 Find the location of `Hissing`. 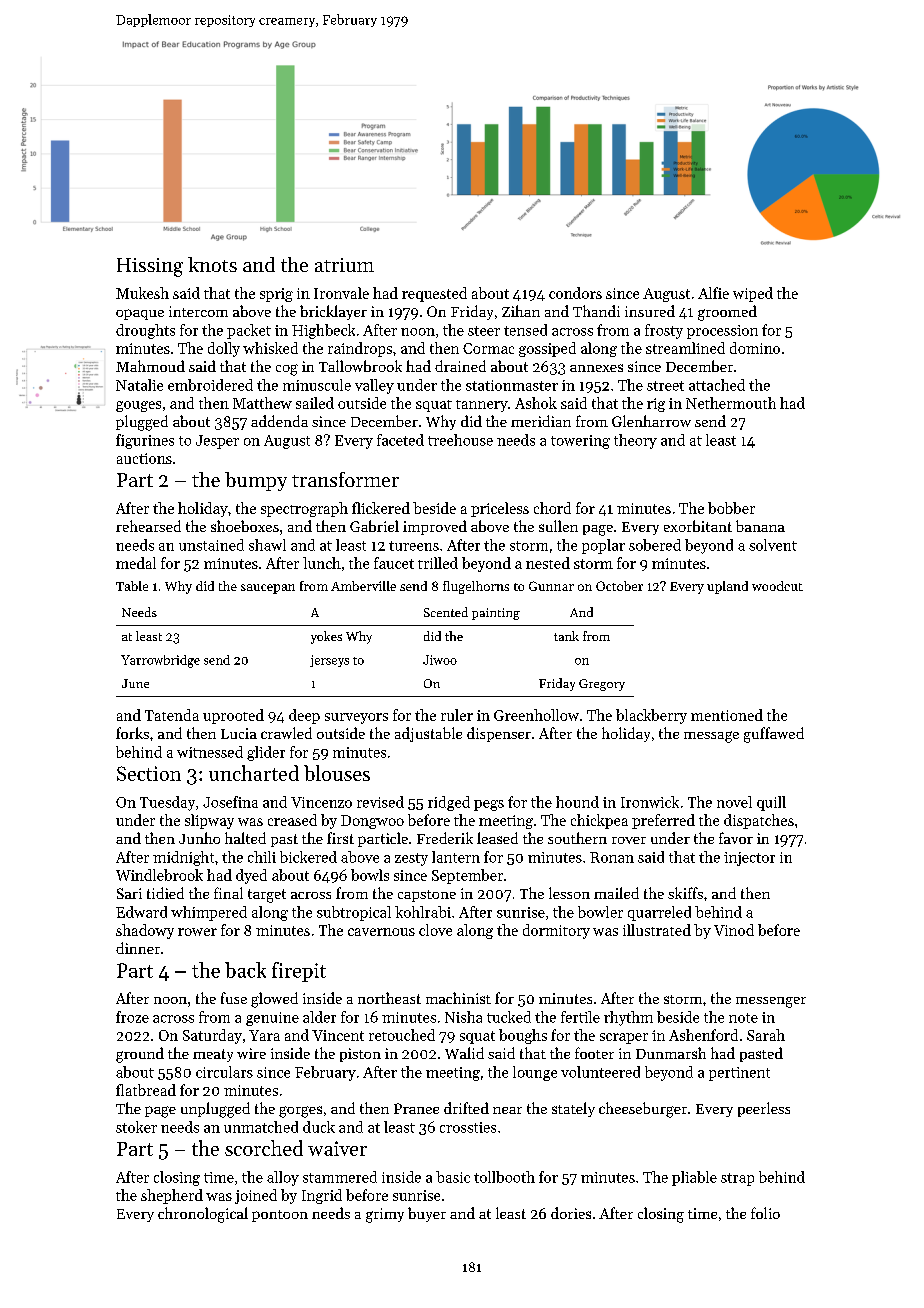

Hissing is located at coordinates (150, 267).
